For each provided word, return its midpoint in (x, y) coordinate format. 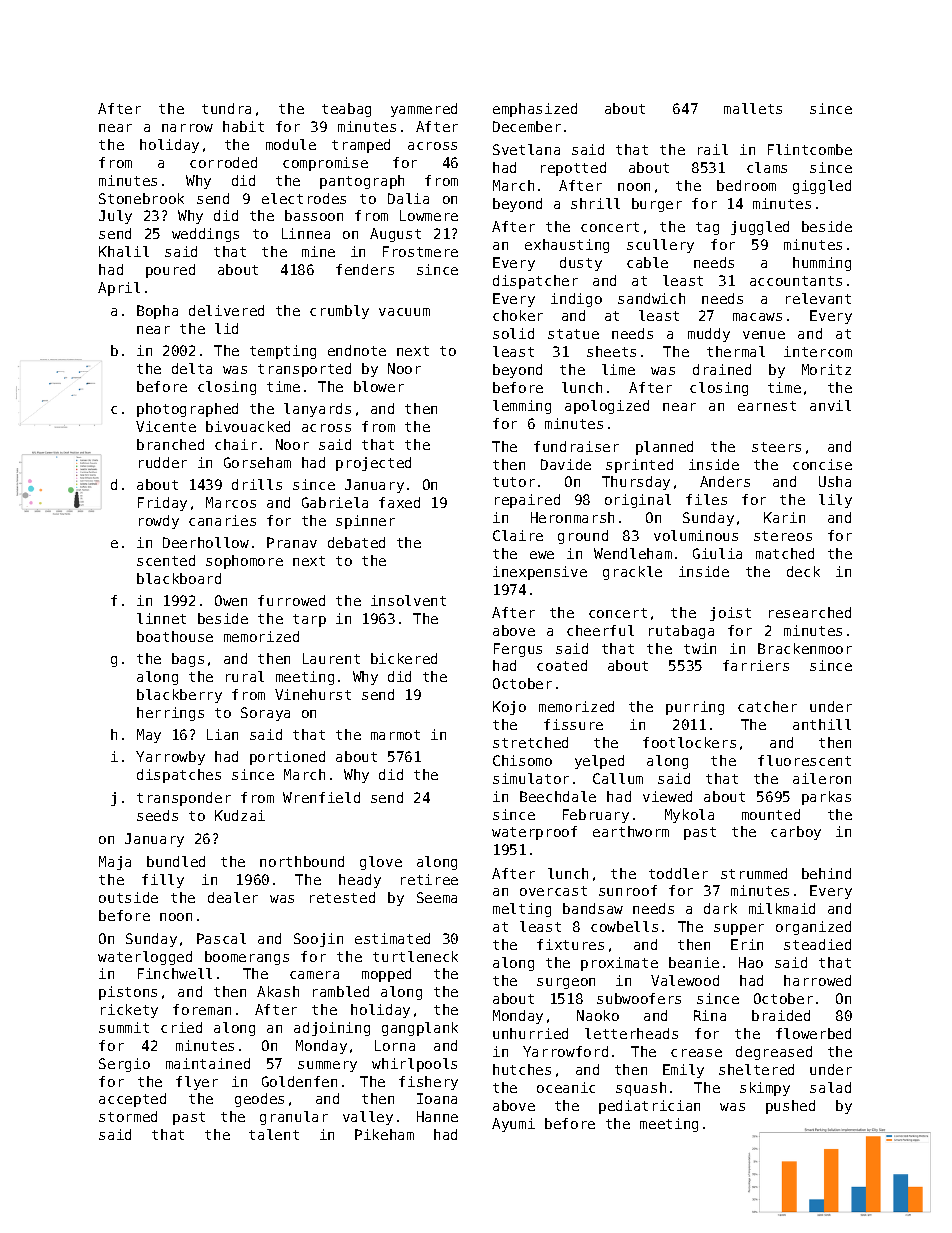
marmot (395, 735)
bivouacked (248, 426)
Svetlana (526, 149)
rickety (129, 1011)
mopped (386, 975)
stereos (783, 536)
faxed (399, 502)
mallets (753, 108)
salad (830, 1087)
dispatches (179, 776)
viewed (667, 796)
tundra (226, 108)
